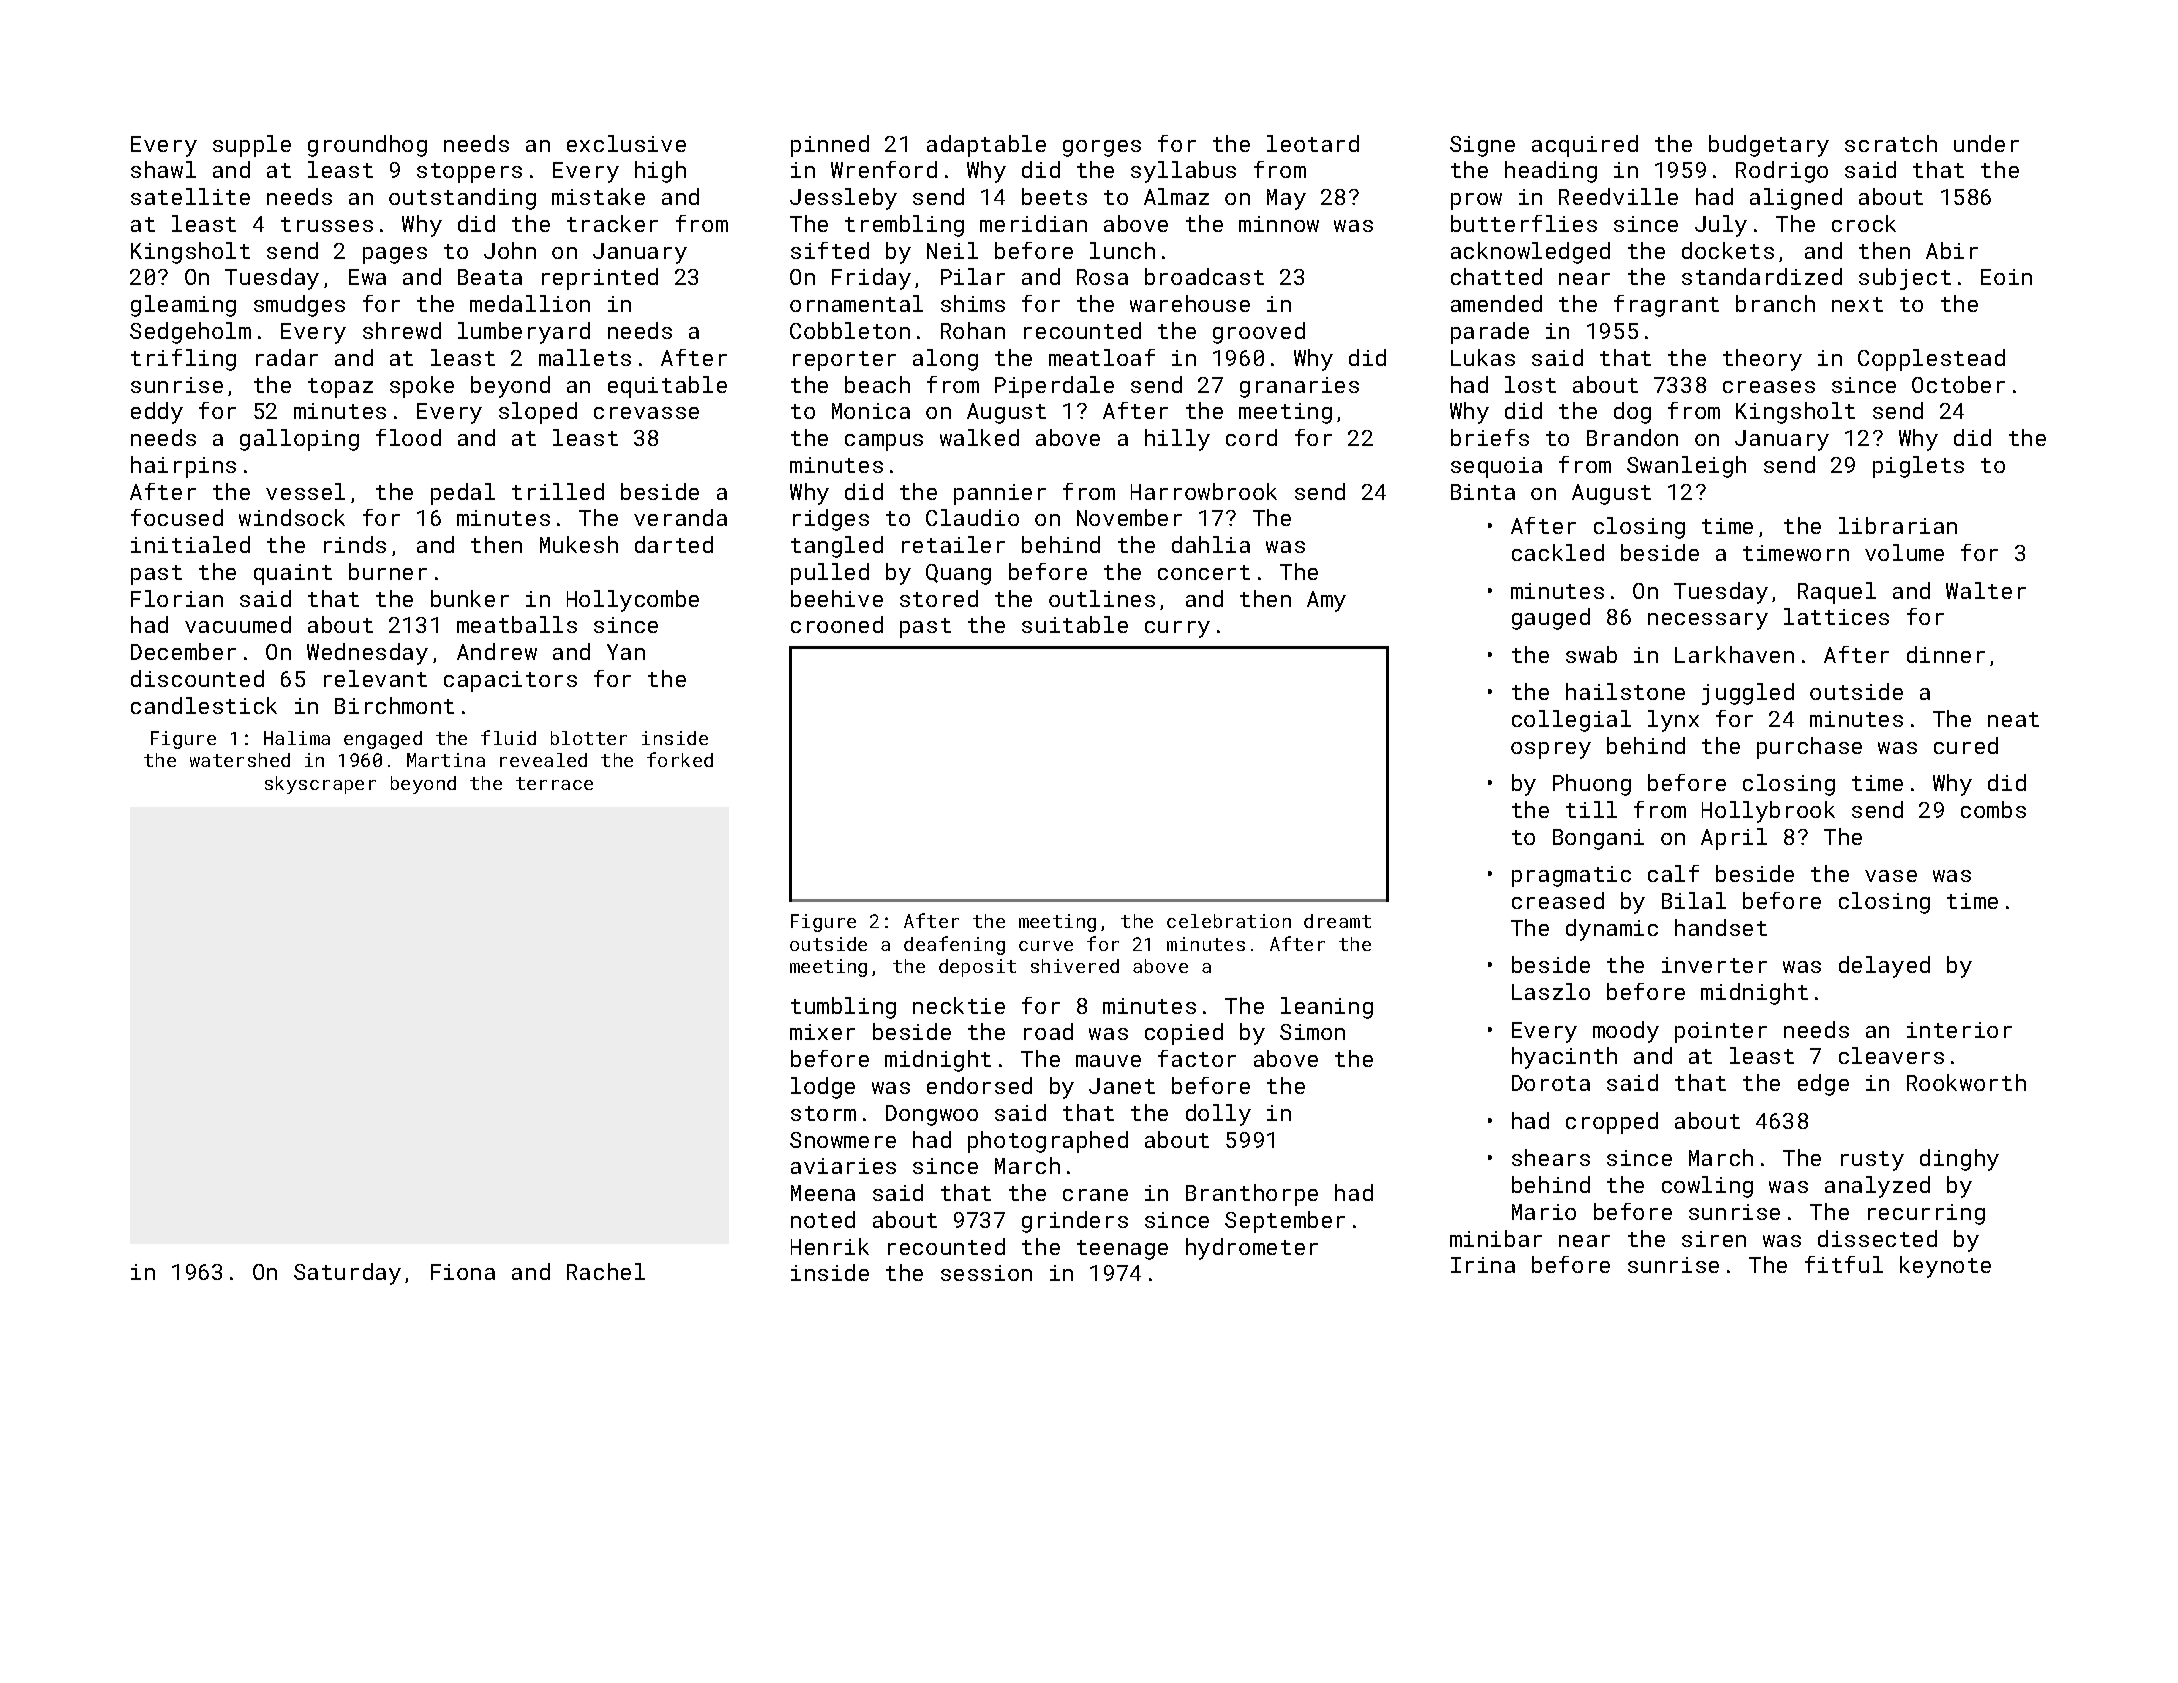  What do you see at coordinates (1986, 143) in the screenshot?
I see `under` at bounding box center [1986, 143].
